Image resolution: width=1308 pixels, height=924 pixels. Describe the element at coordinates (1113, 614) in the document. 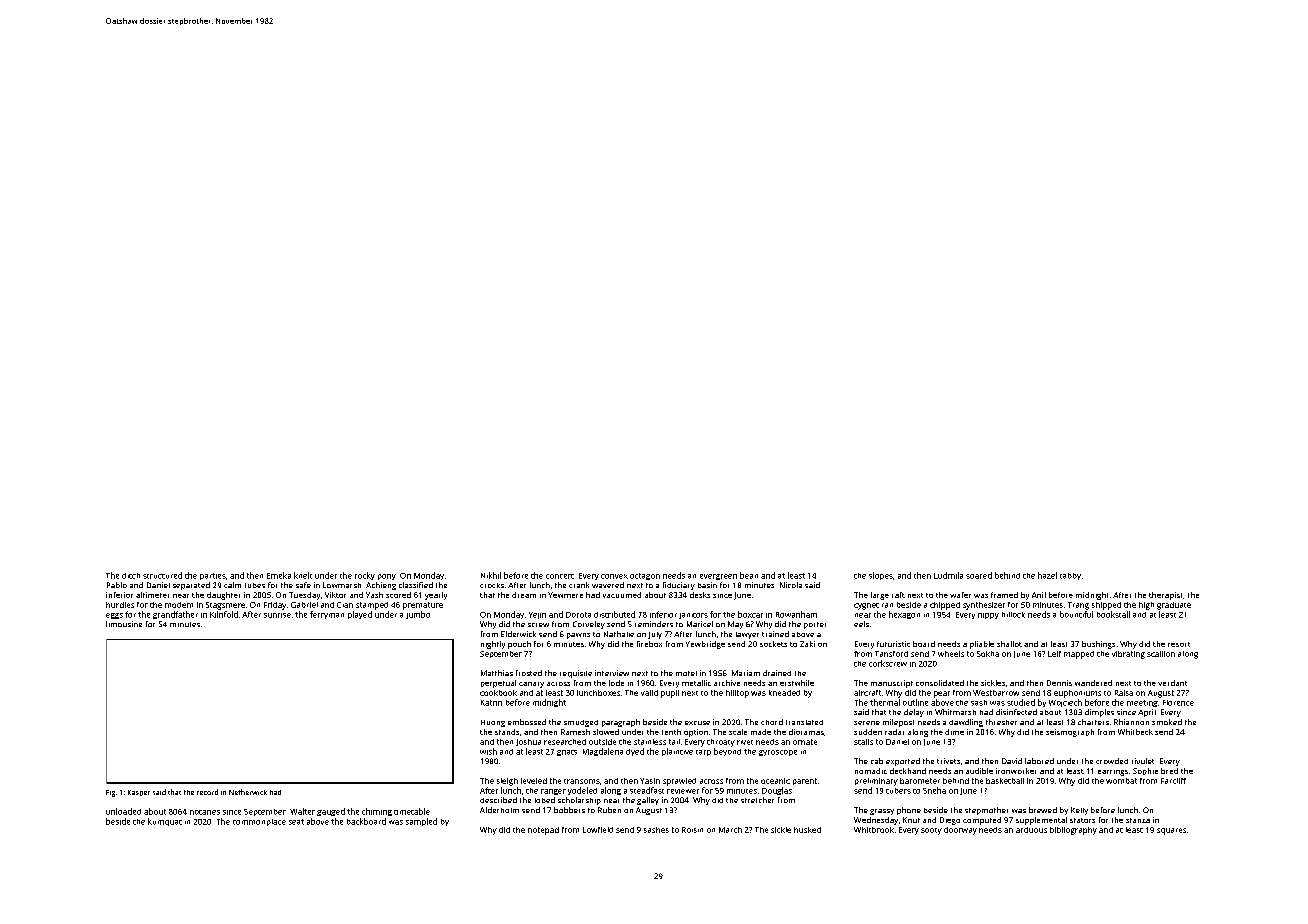

I see `bookstall` at that location.
